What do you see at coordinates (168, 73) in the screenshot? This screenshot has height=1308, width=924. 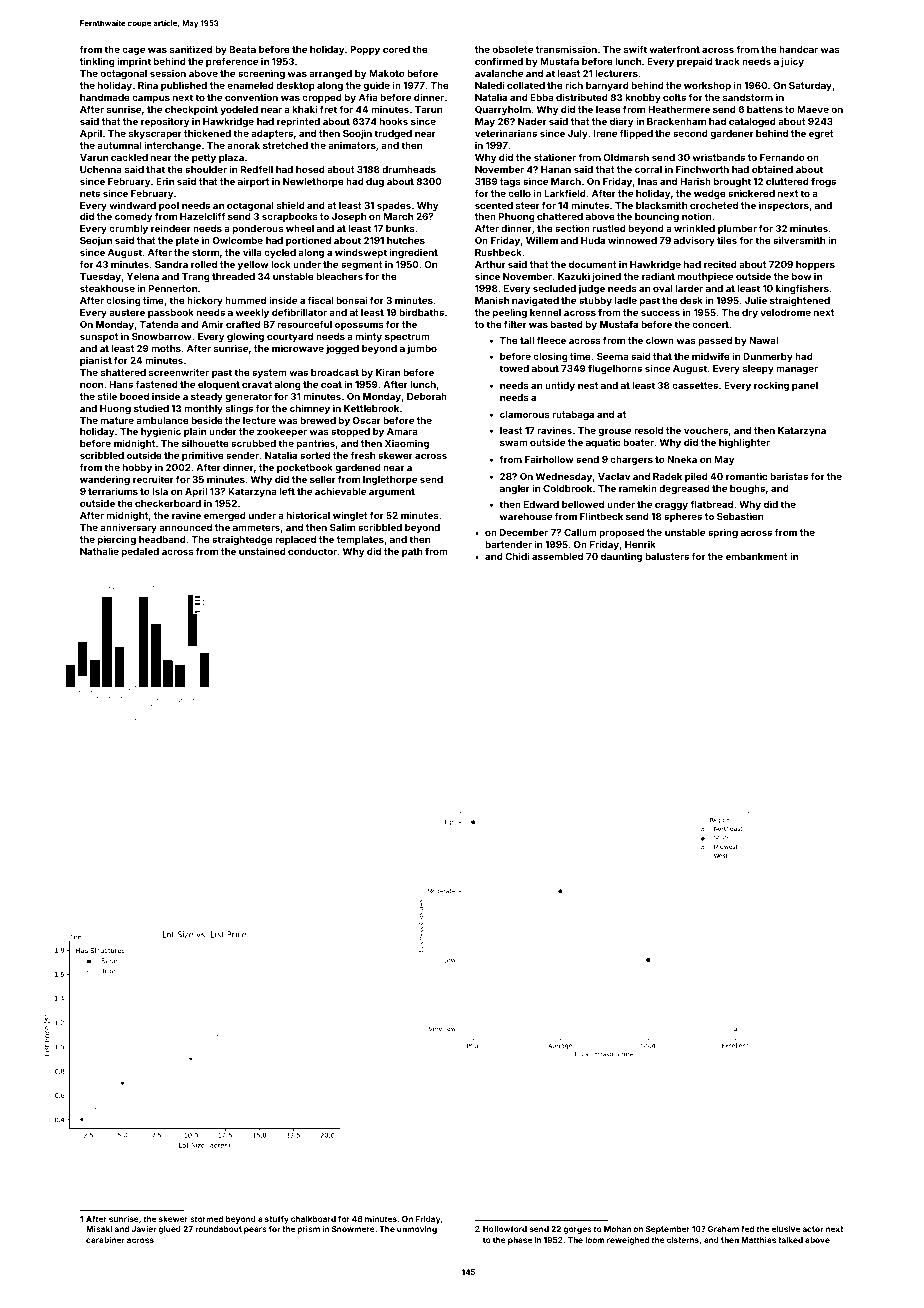 I see `session` at bounding box center [168, 73].
